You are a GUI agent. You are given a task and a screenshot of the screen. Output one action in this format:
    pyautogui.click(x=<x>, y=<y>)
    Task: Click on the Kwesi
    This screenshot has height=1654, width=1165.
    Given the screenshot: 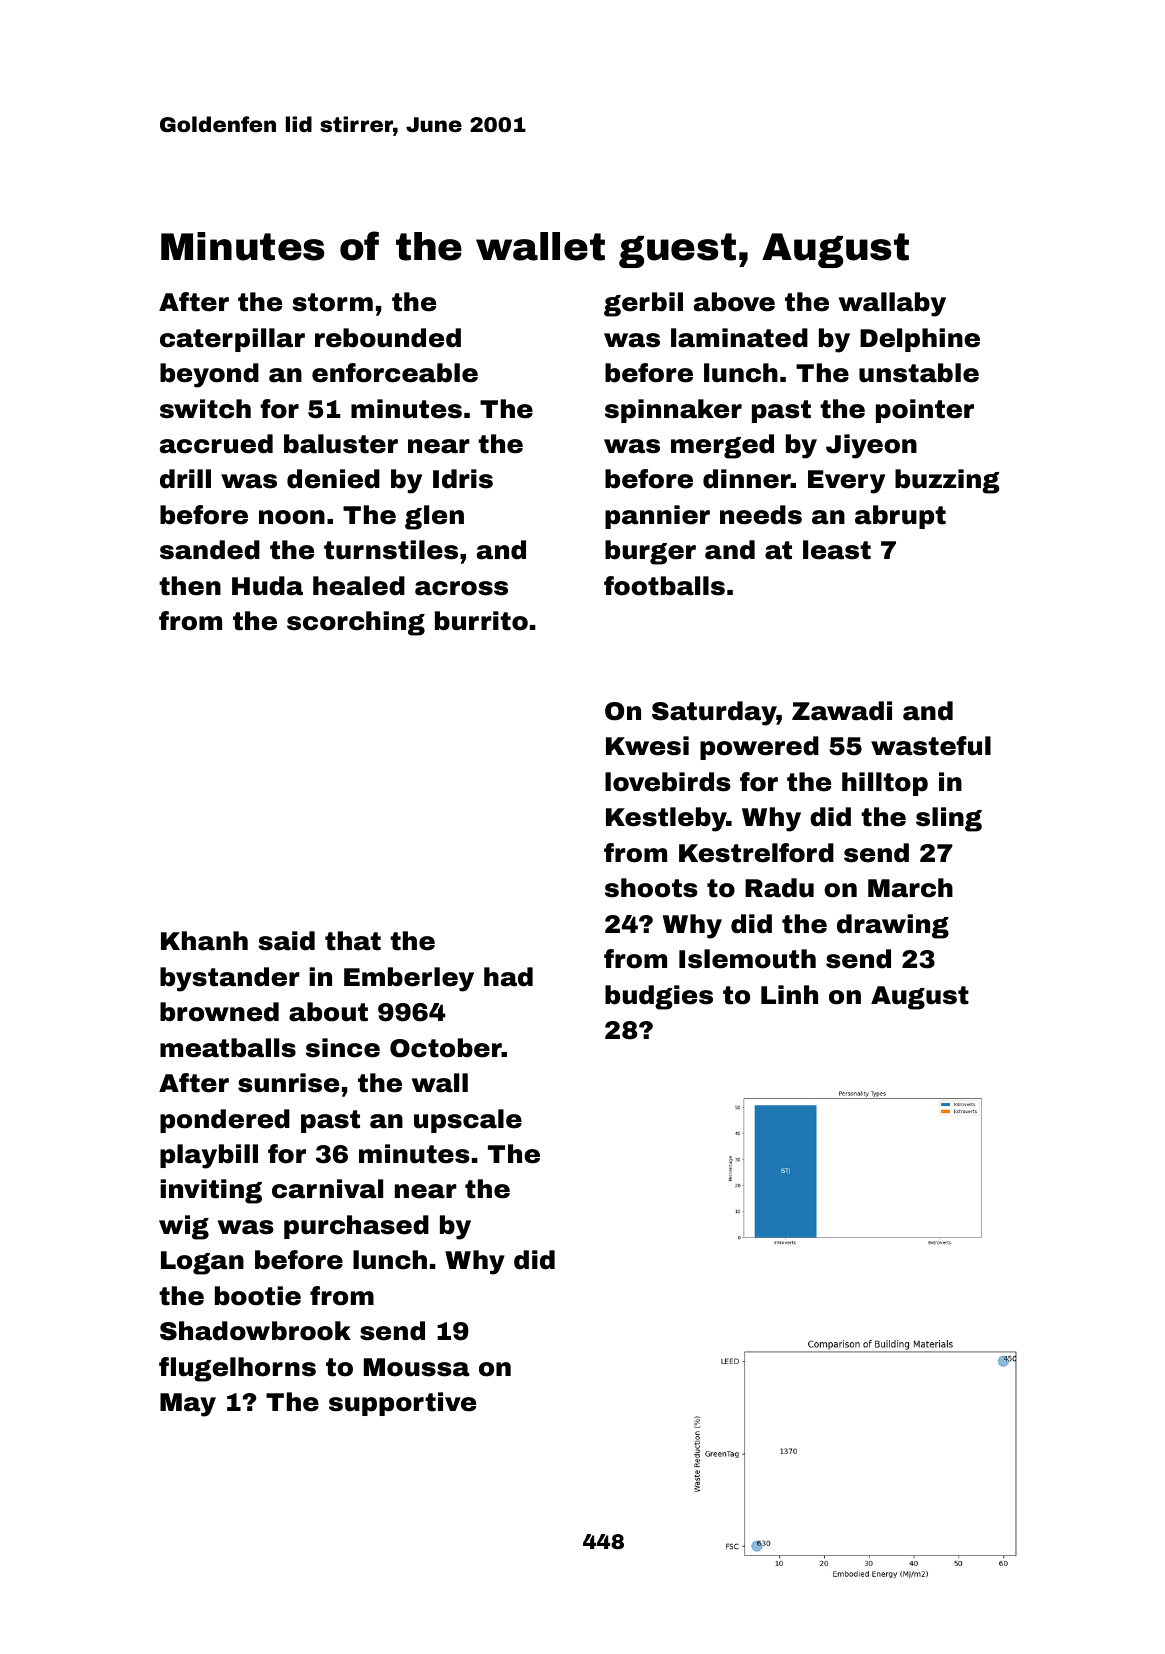 What is the action you would take?
    pyautogui.click(x=647, y=746)
